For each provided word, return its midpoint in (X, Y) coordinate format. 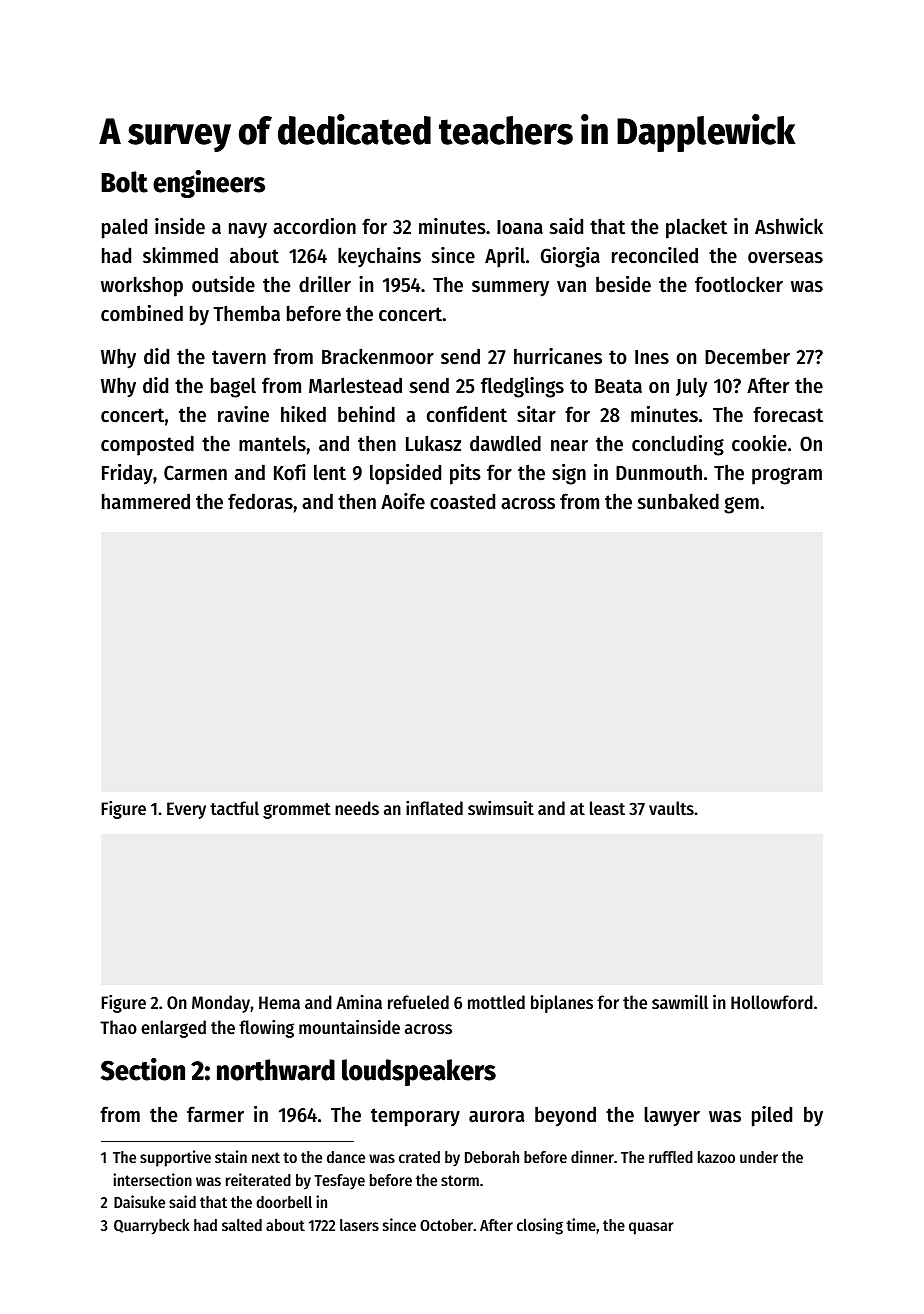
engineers (209, 184)
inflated (434, 808)
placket (696, 228)
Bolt (124, 182)
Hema (279, 1002)
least (607, 808)
